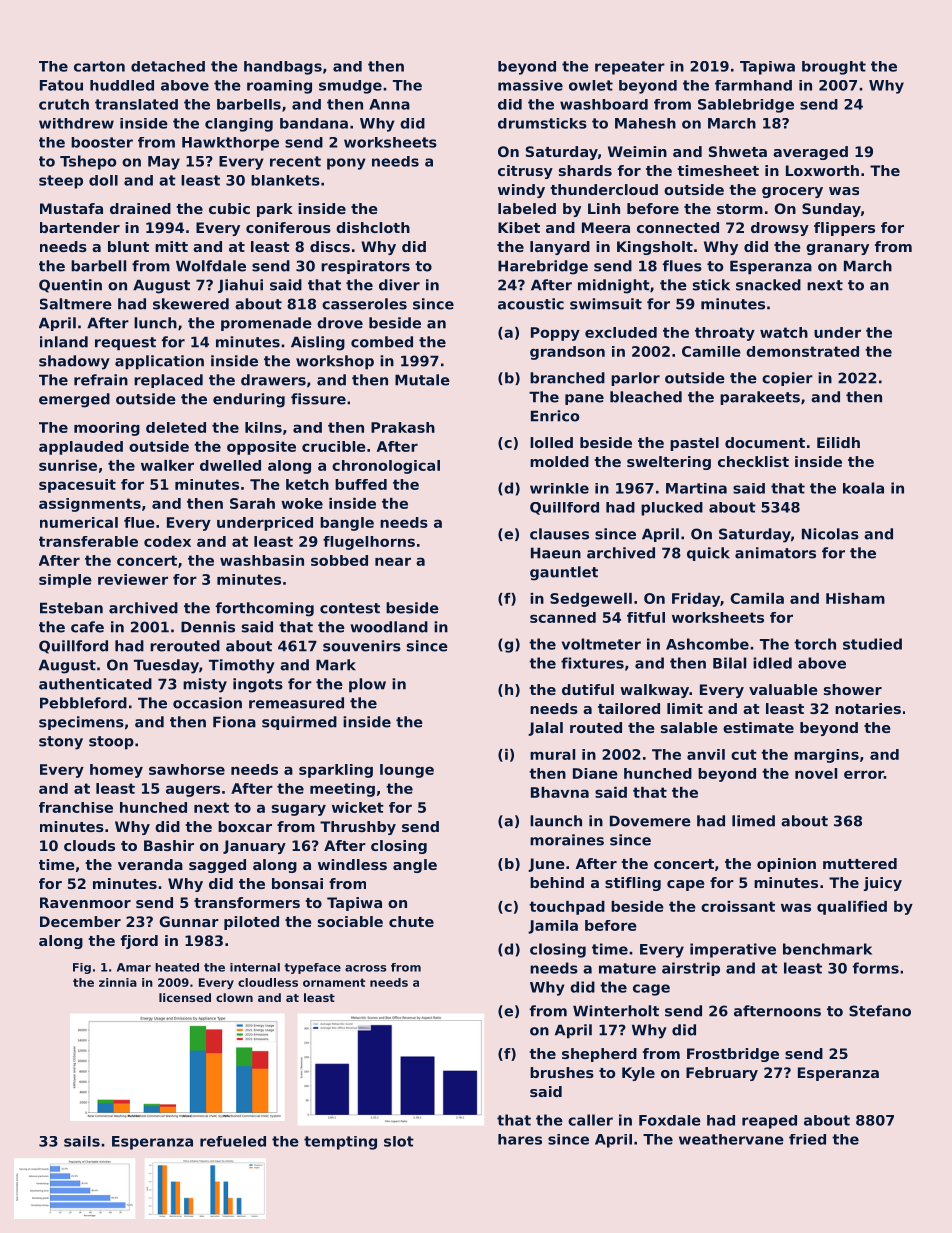 The image size is (952, 1233). What do you see at coordinates (545, 729) in the page?
I see `Jalal` at bounding box center [545, 729].
